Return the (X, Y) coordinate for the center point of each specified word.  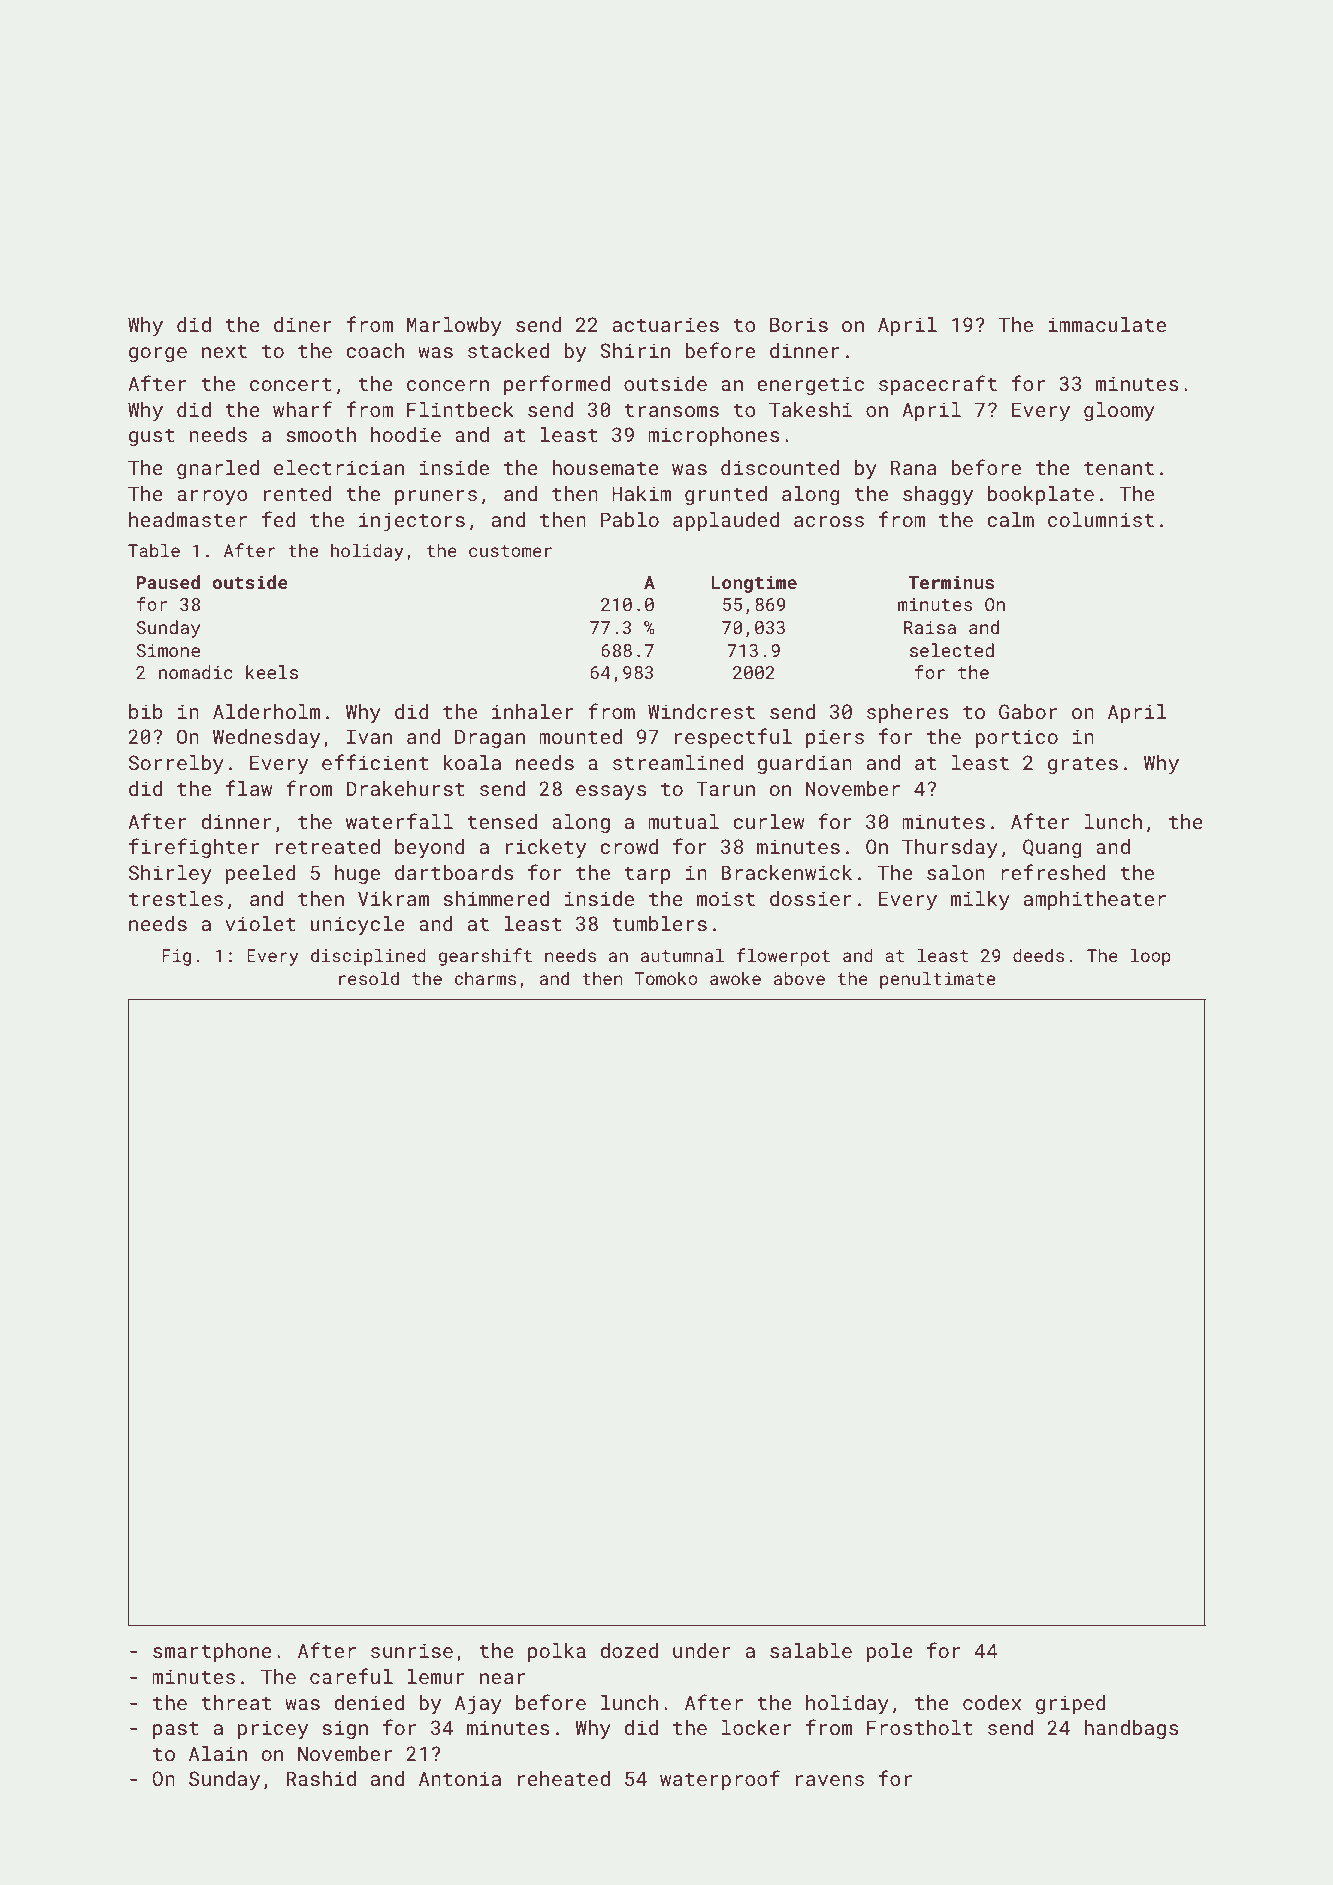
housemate (605, 467)
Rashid (321, 1778)
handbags (1131, 1729)
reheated (564, 1778)
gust (152, 437)
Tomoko (666, 978)
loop (1151, 957)
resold (369, 978)
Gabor (1028, 711)
